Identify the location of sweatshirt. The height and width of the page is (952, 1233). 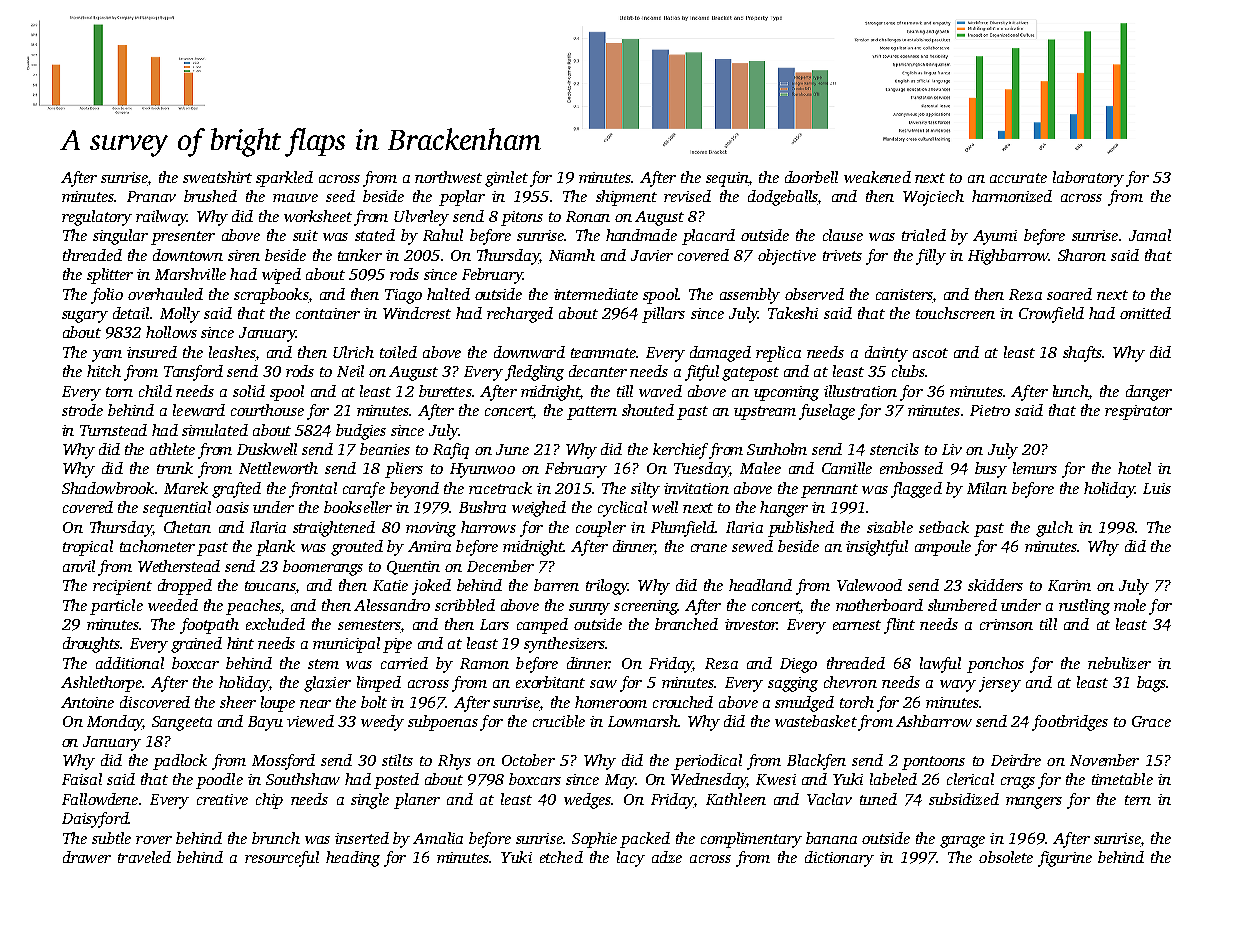
(217, 177).
